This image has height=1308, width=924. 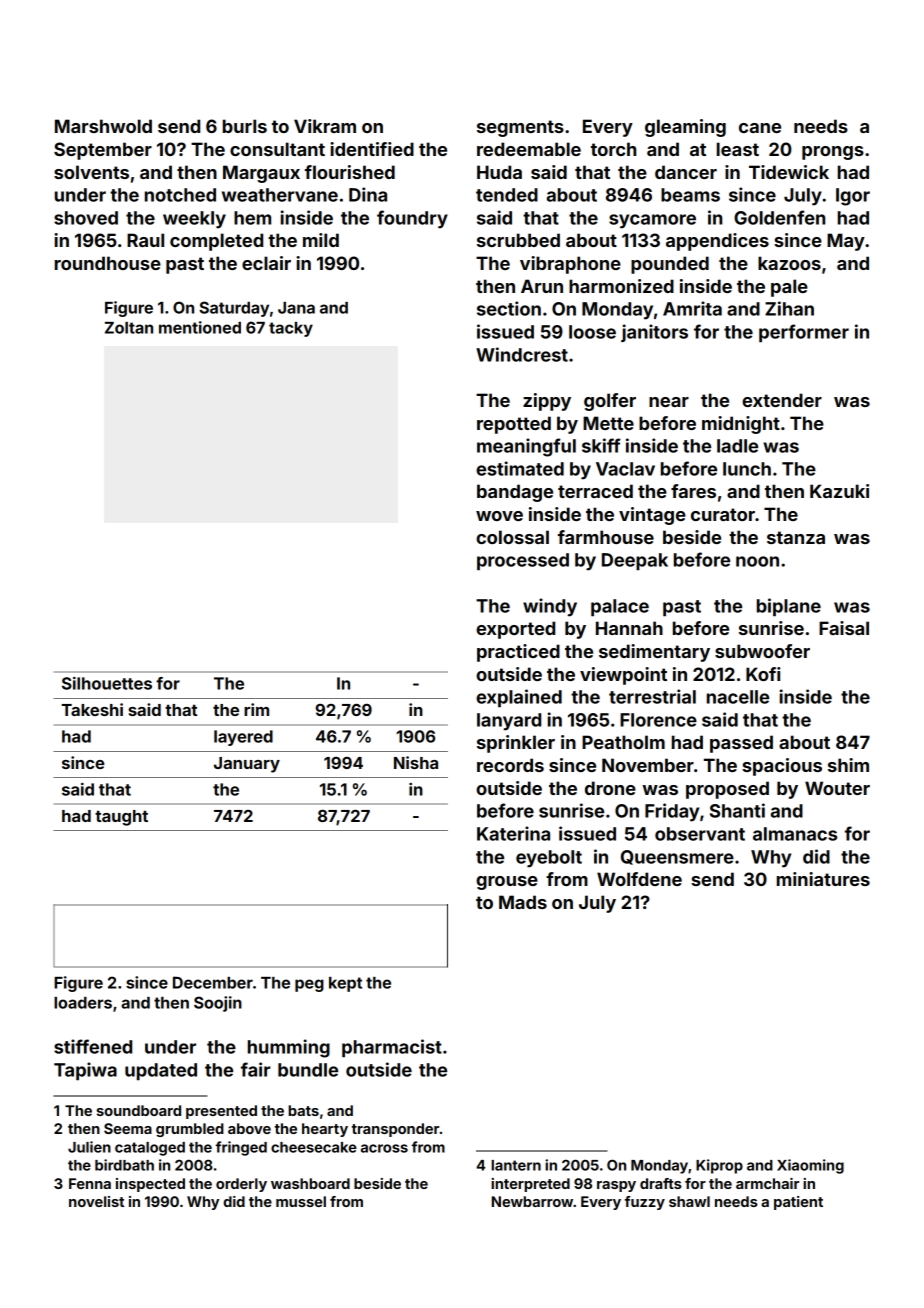 What do you see at coordinates (499, 516) in the image?
I see `wove` at bounding box center [499, 516].
